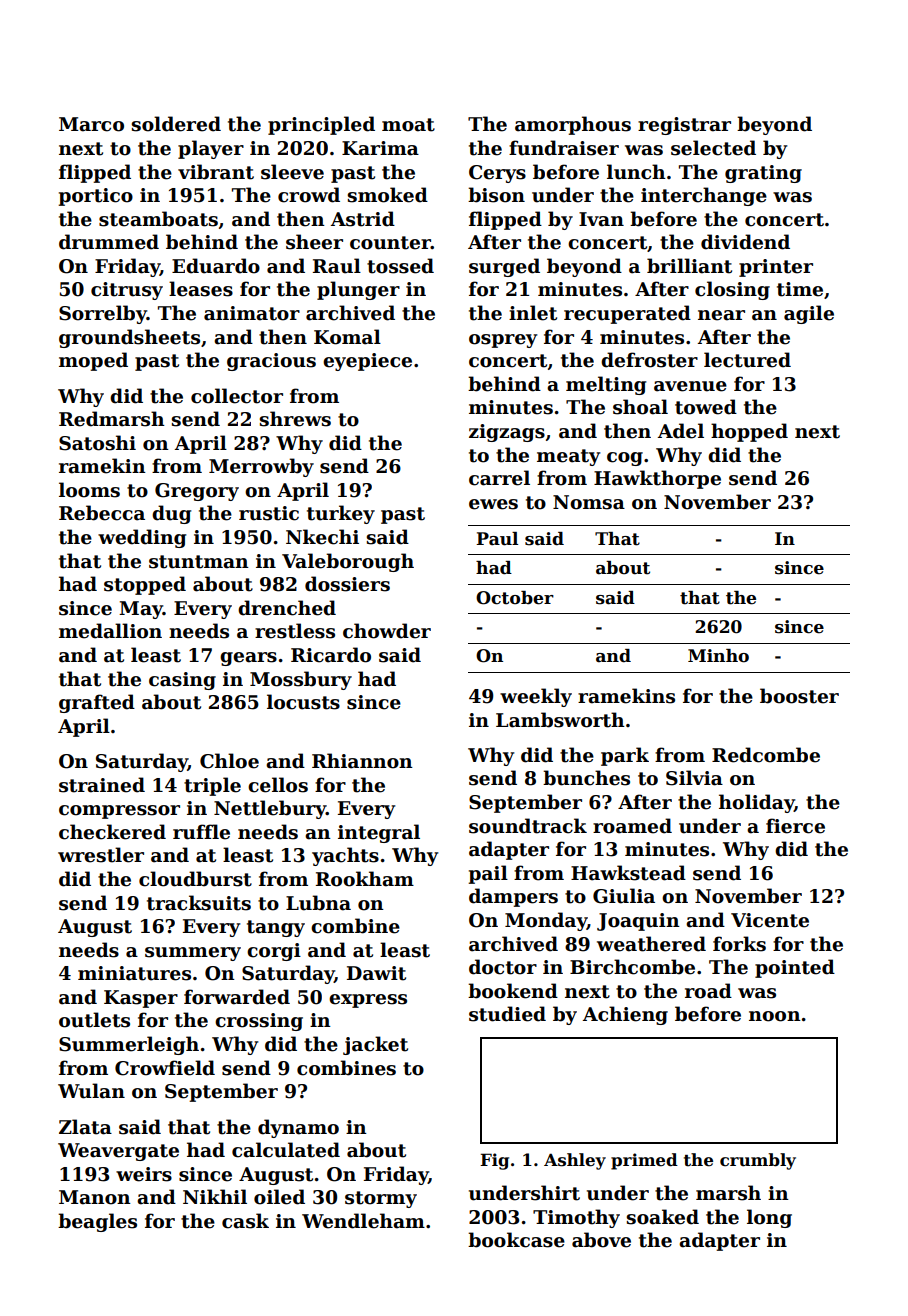 The height and width of the page is (1316, 908). Describe the element at coordinates (536, 697) in the page. I see `weekly` at that location.
